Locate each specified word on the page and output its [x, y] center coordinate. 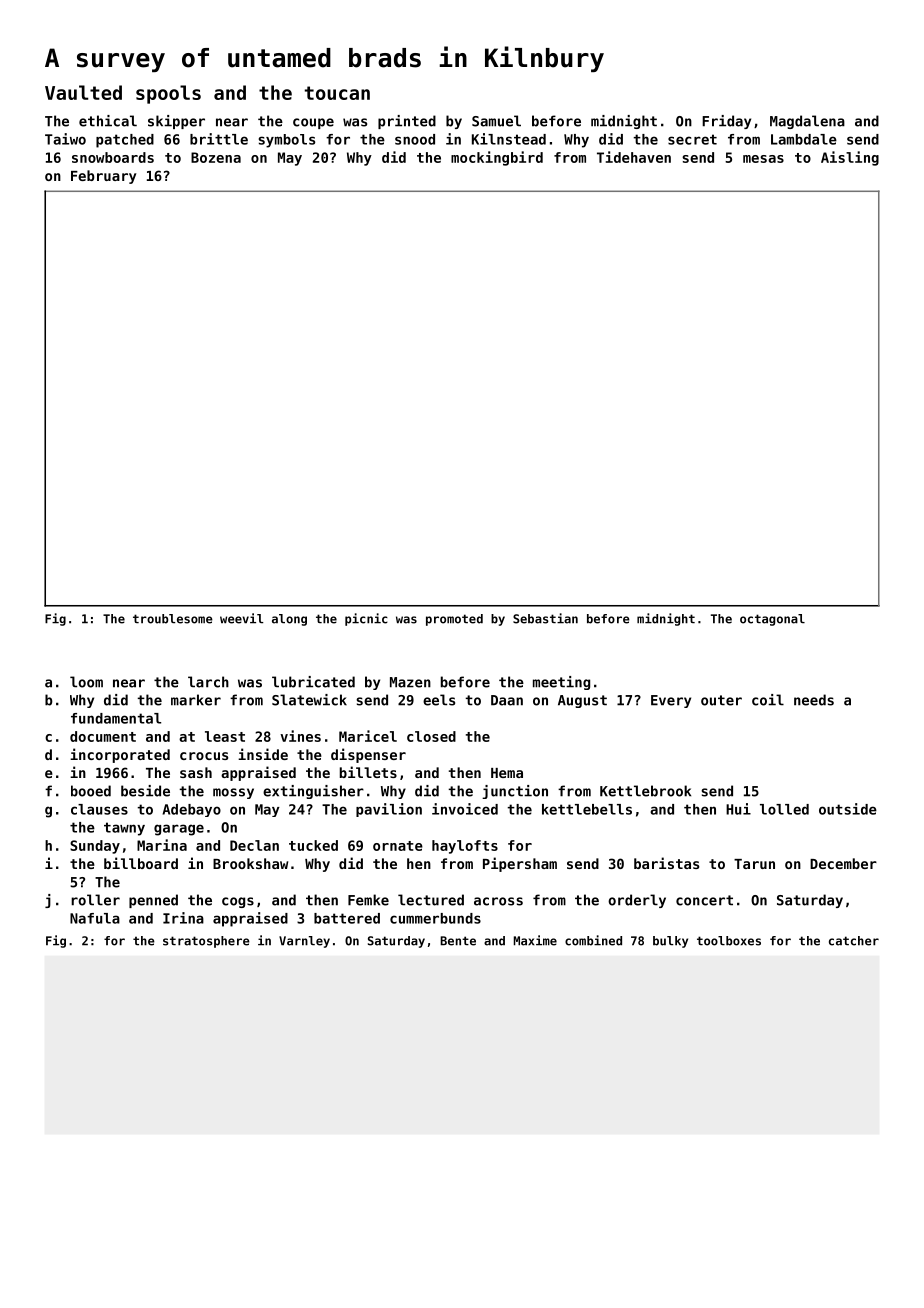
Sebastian [545, 618]
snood [415, 139]
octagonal [772, 620]
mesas [763, 159]
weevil [242, 618]
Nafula [95, 918]
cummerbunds [435, 918]
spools [168, 94]
